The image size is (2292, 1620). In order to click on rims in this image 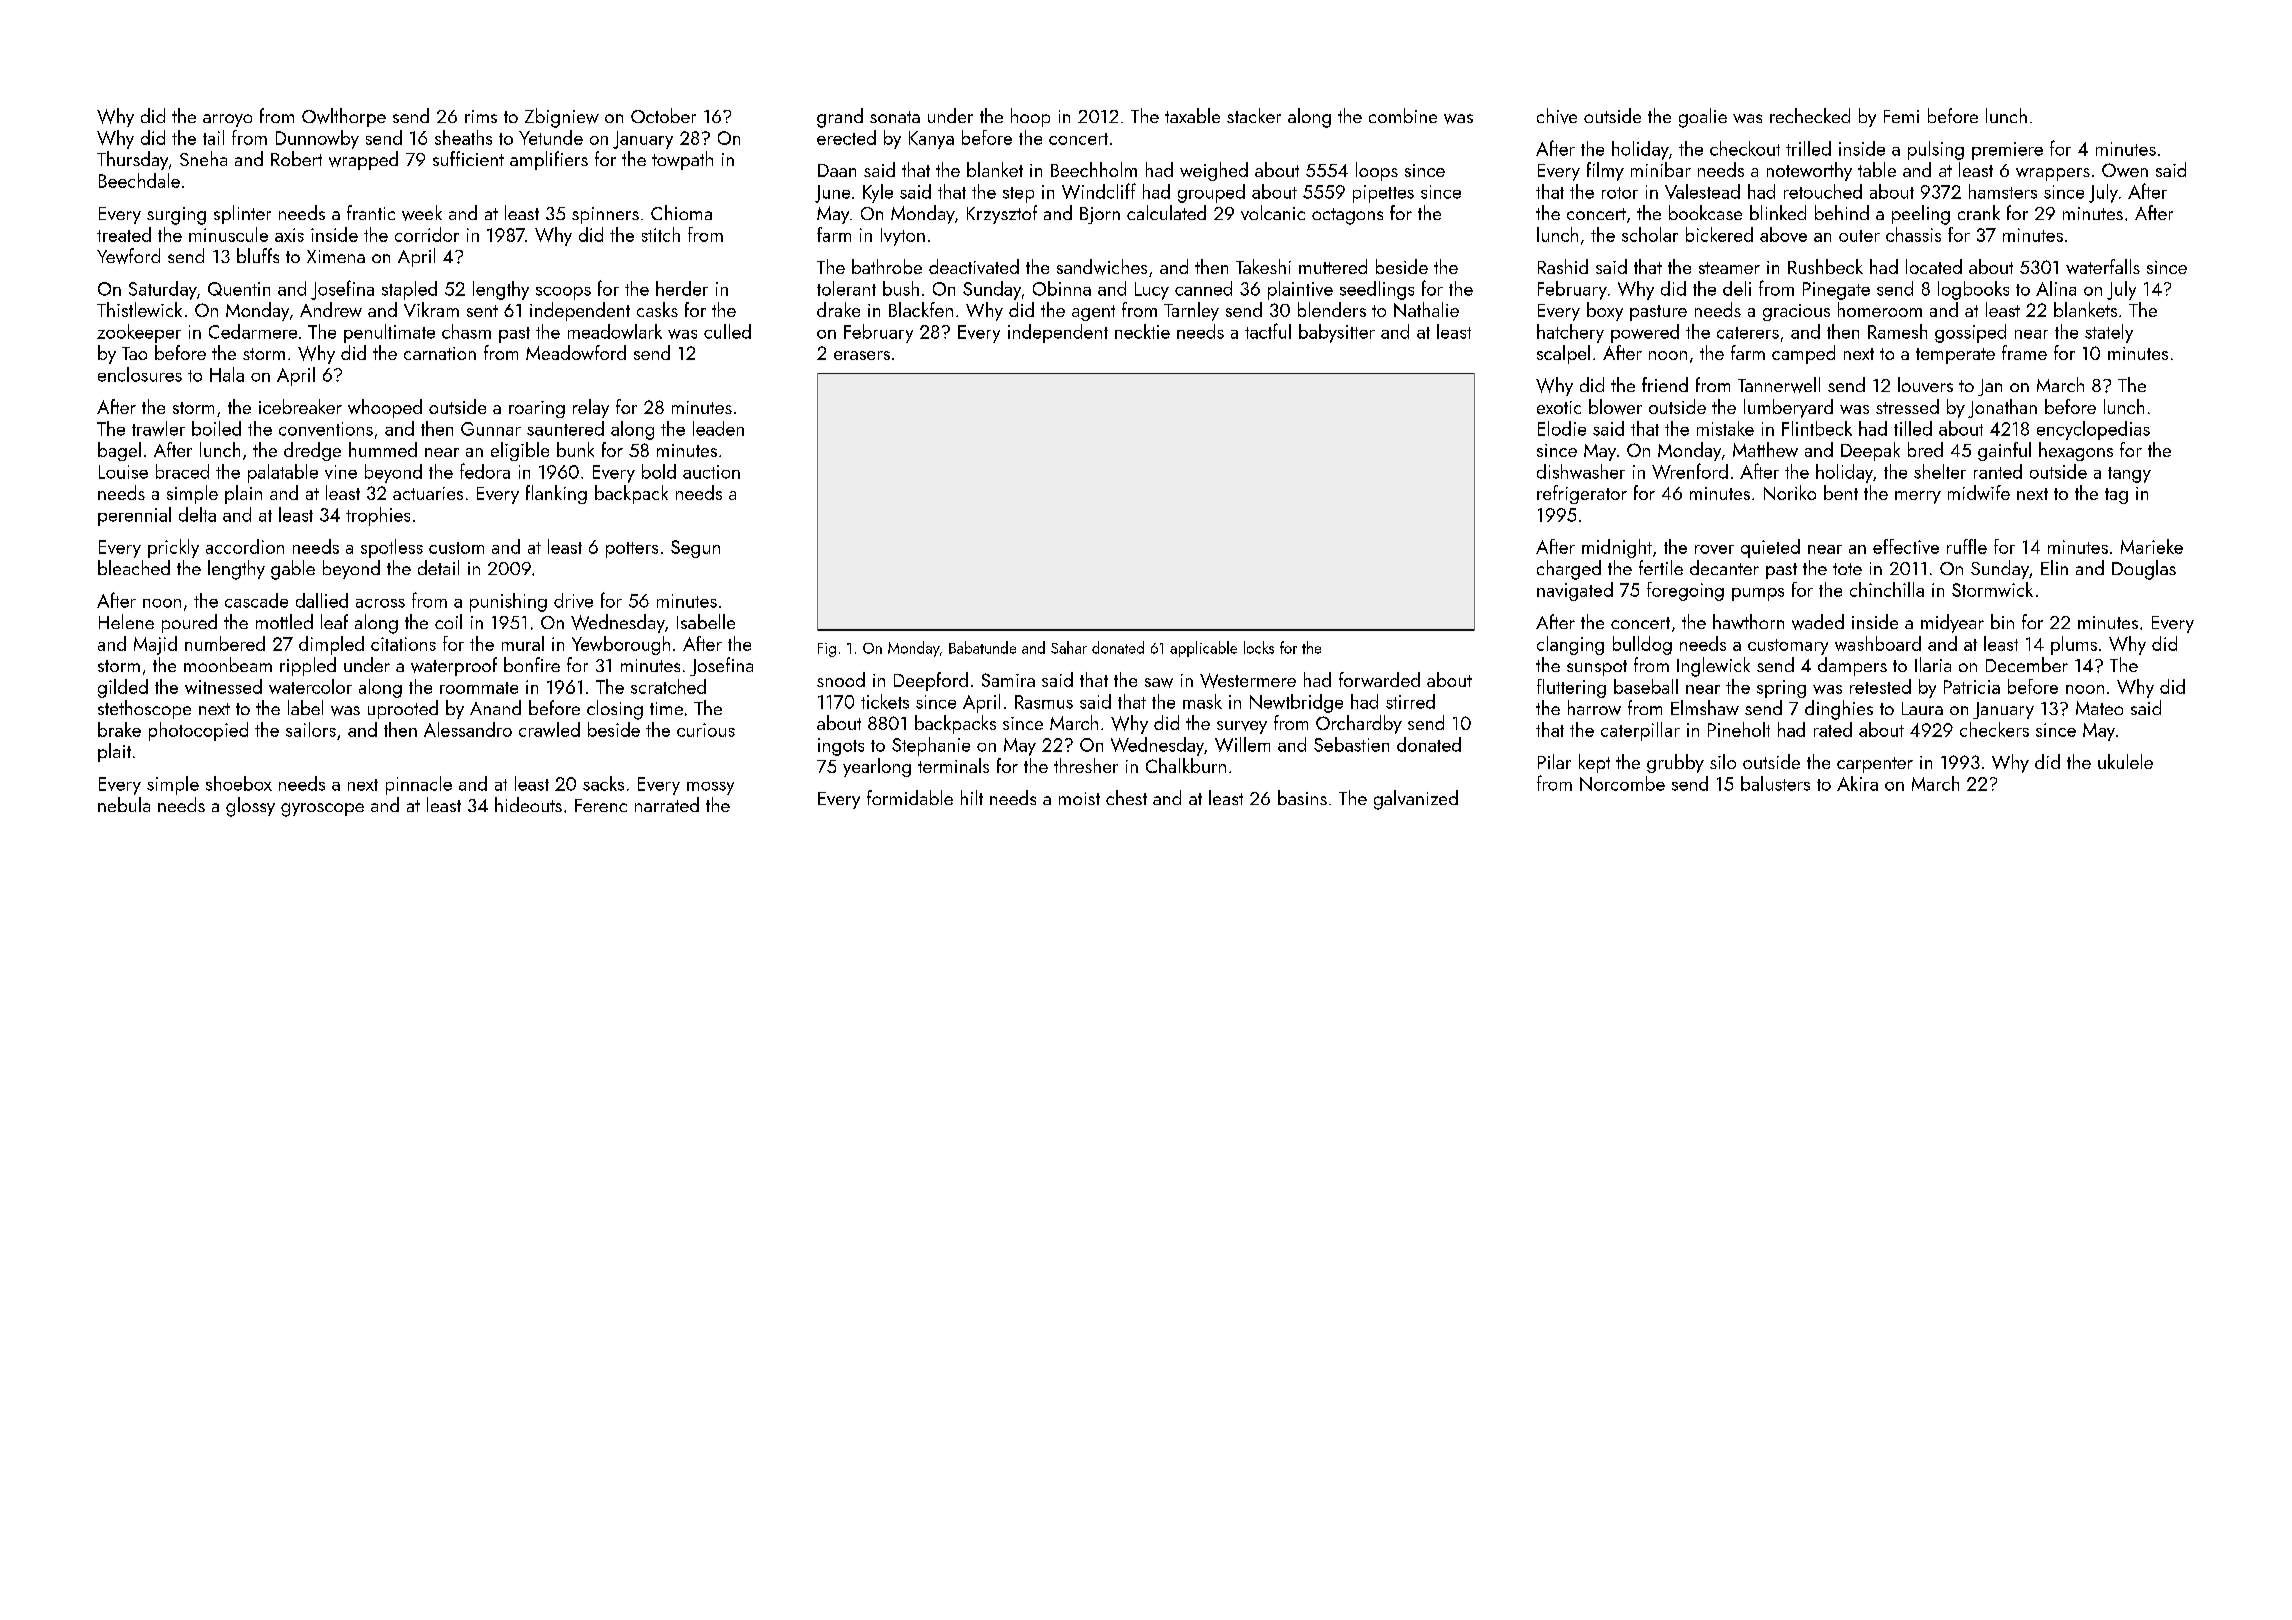, I will do `click(481, 116)`.
